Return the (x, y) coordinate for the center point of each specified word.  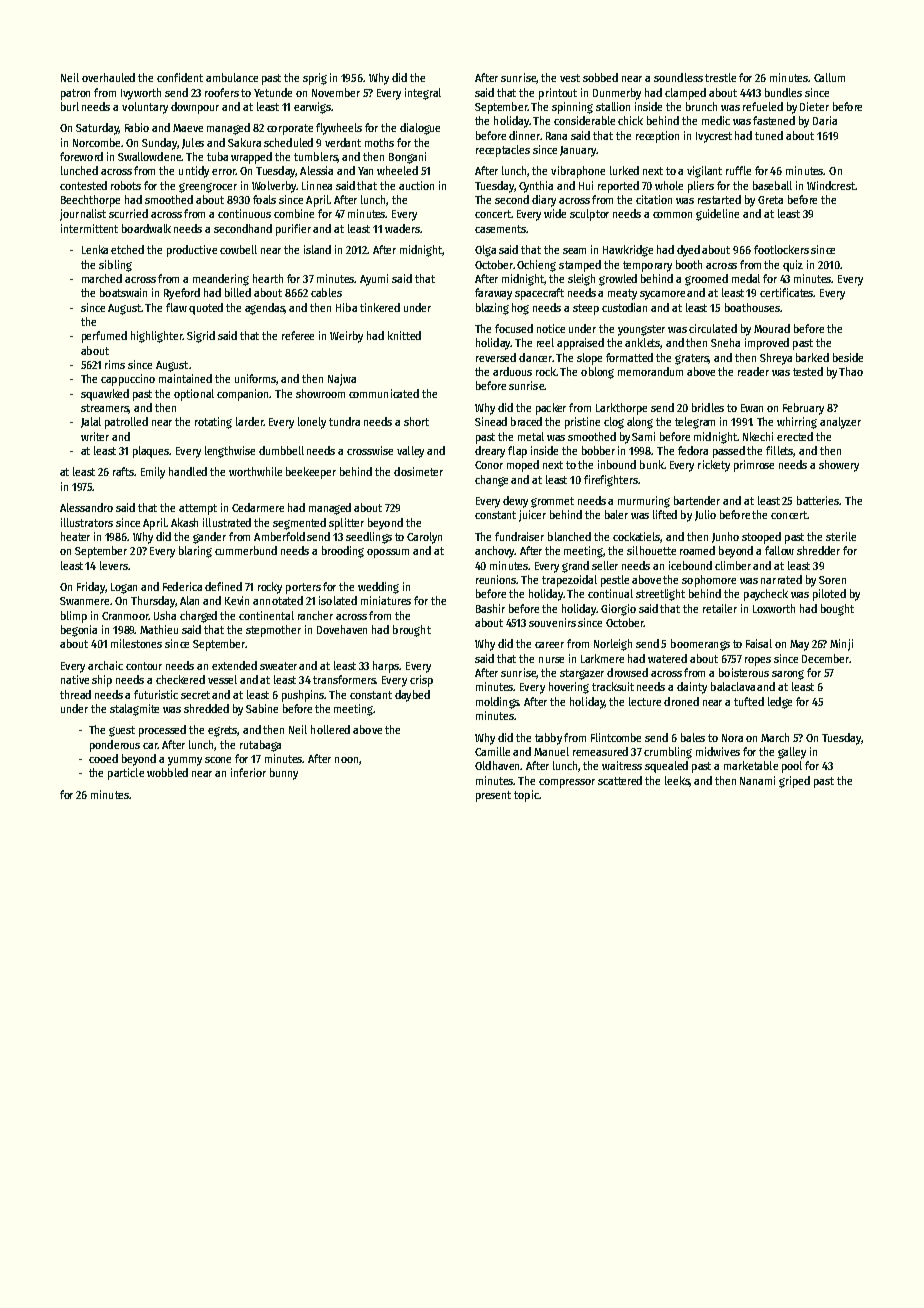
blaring (195, 552)
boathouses (752, 307)
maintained (185, 378)
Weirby (346, 337)
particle (126, 774)
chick (630, 120)
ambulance (232, 77)
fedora (693, 450)
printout (558, 94)
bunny (284, 774)
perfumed (104, 337)
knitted (404, 335)
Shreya (776, 359)
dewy (515, 502)
